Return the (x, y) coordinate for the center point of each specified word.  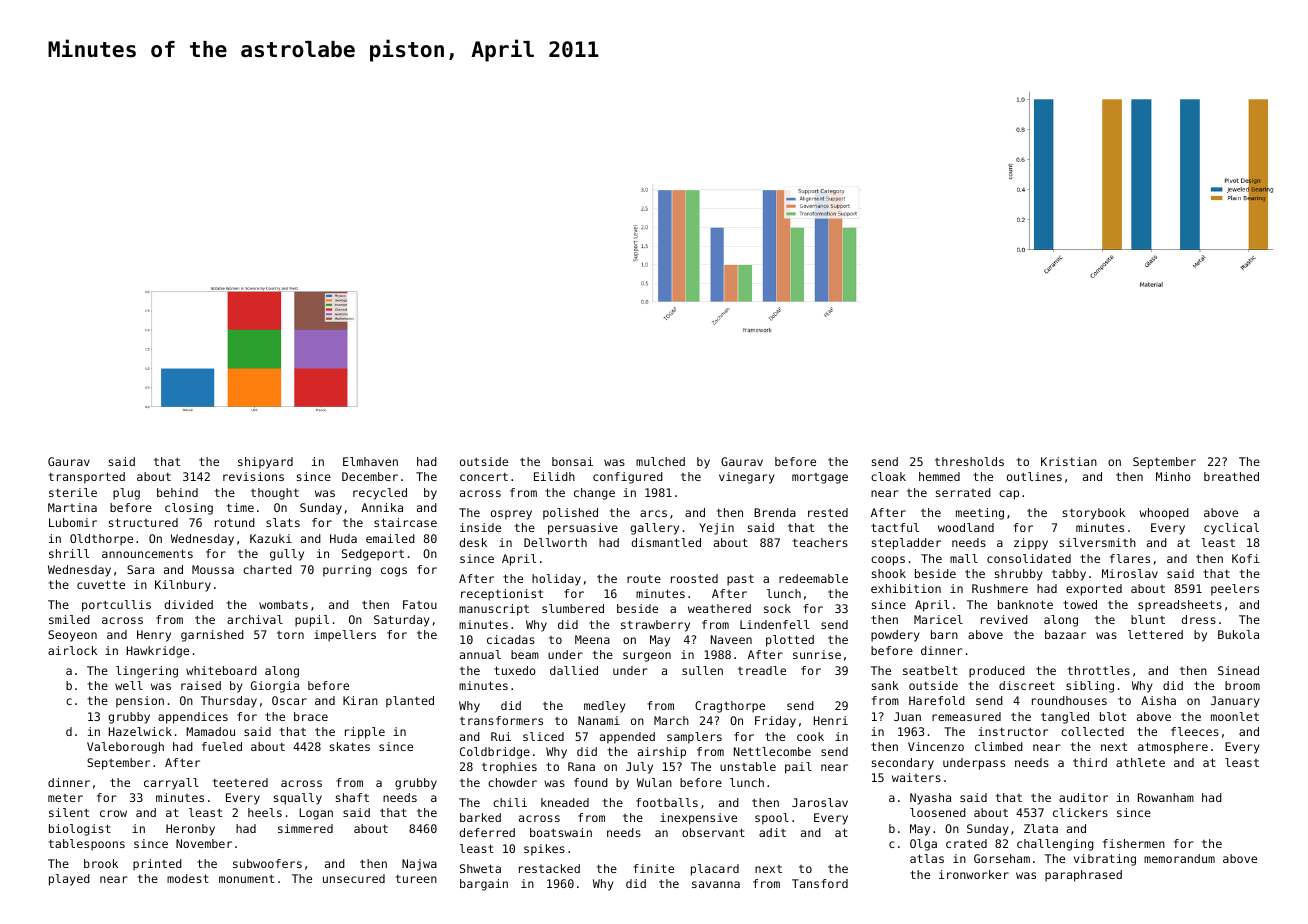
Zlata (1041, 828)
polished (570, 514)
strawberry (655, 626)
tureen (416, 879)
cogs (394, 572)
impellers (345, 636)
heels (265, 812)
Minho (1173, 476)
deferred (487, 832)
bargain (484, 885)
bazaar (1065, 634)
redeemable (813, 578)
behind (177, 492)
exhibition (906, 588)
